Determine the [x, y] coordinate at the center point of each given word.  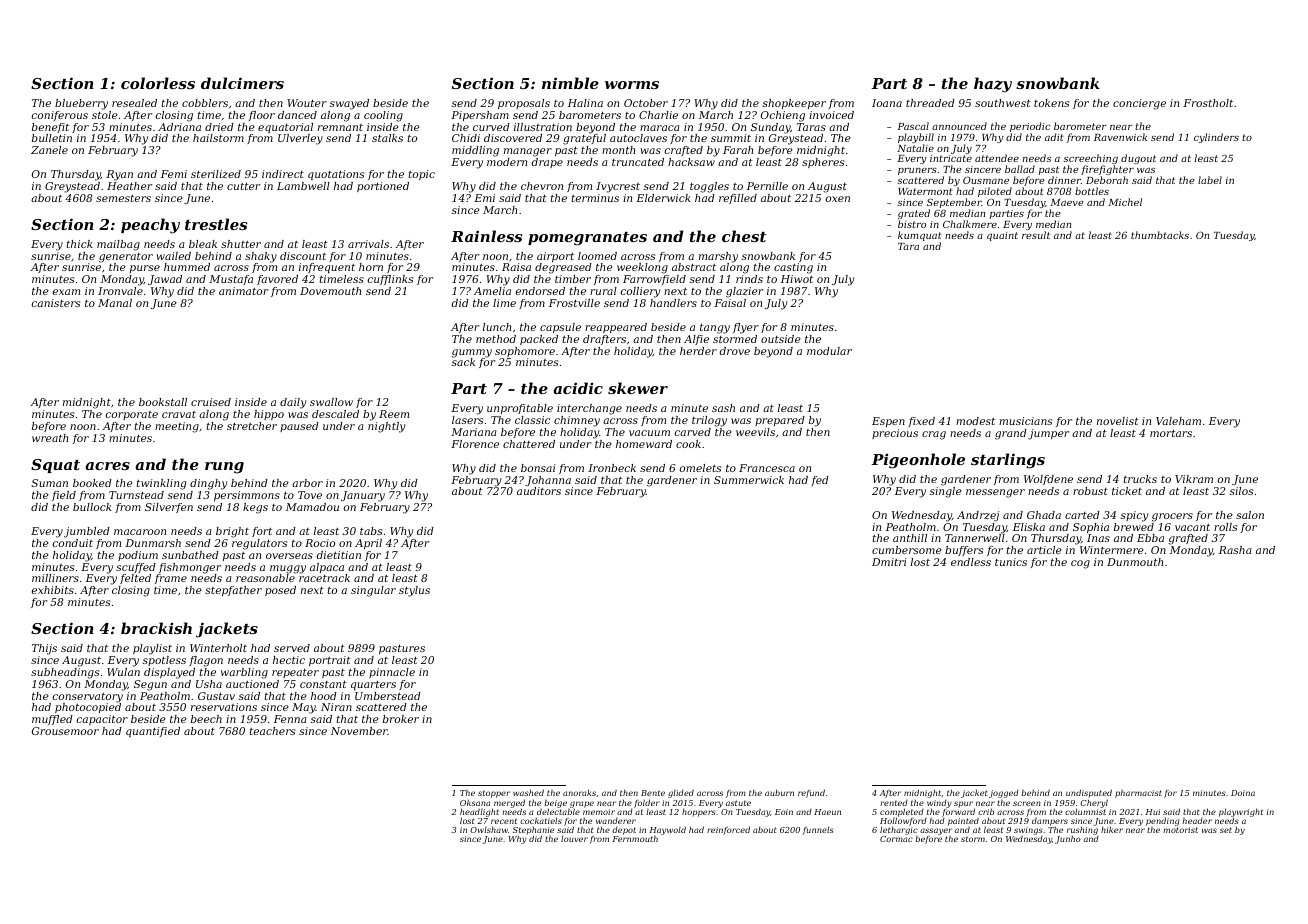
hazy [993, 85]
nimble [570, 83]
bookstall [163, 402]
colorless [158, 83]
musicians [1025, 421]
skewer [638, 388]
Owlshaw [489, 829]
